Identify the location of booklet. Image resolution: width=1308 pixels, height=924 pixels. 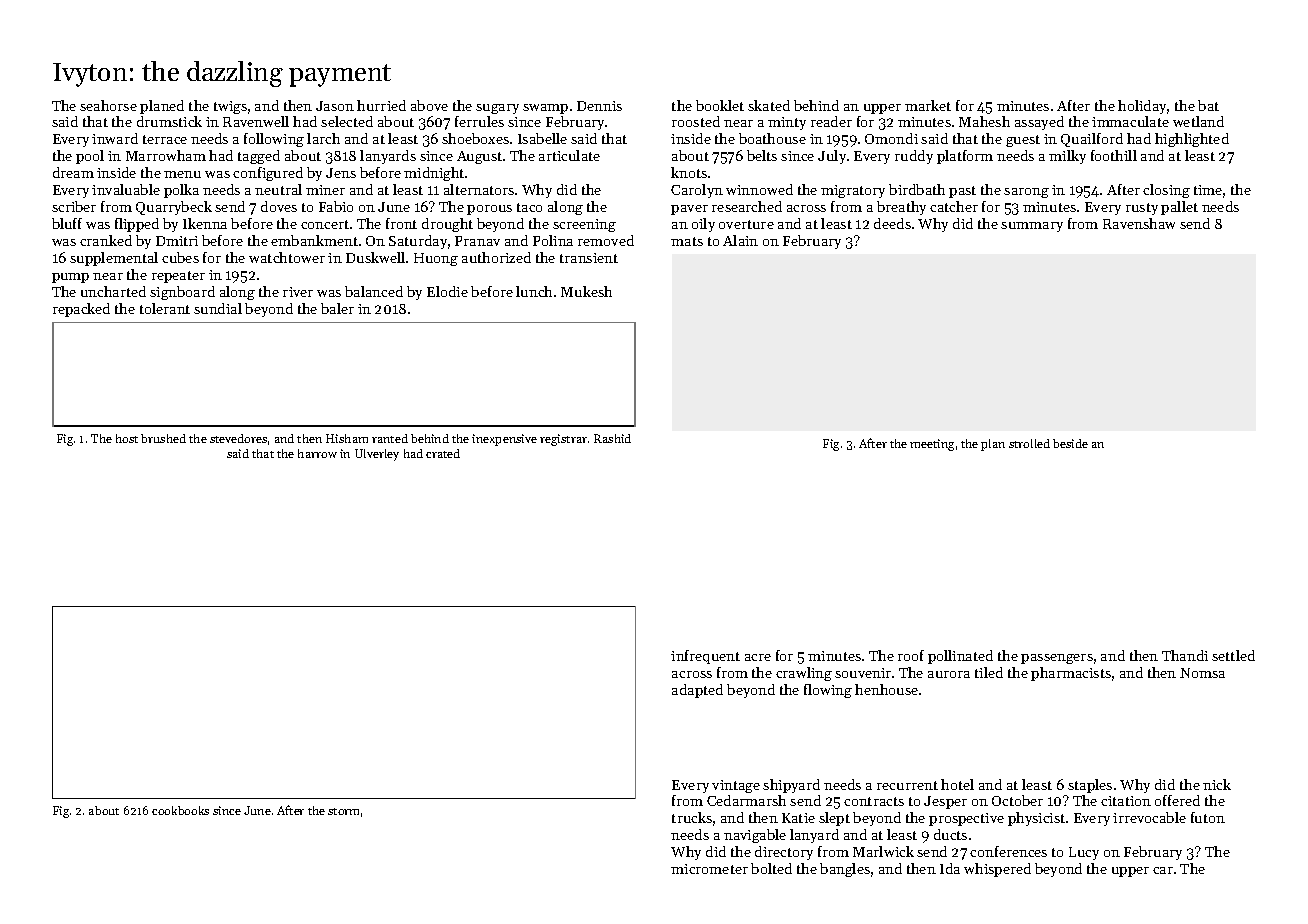
(720, 105).
